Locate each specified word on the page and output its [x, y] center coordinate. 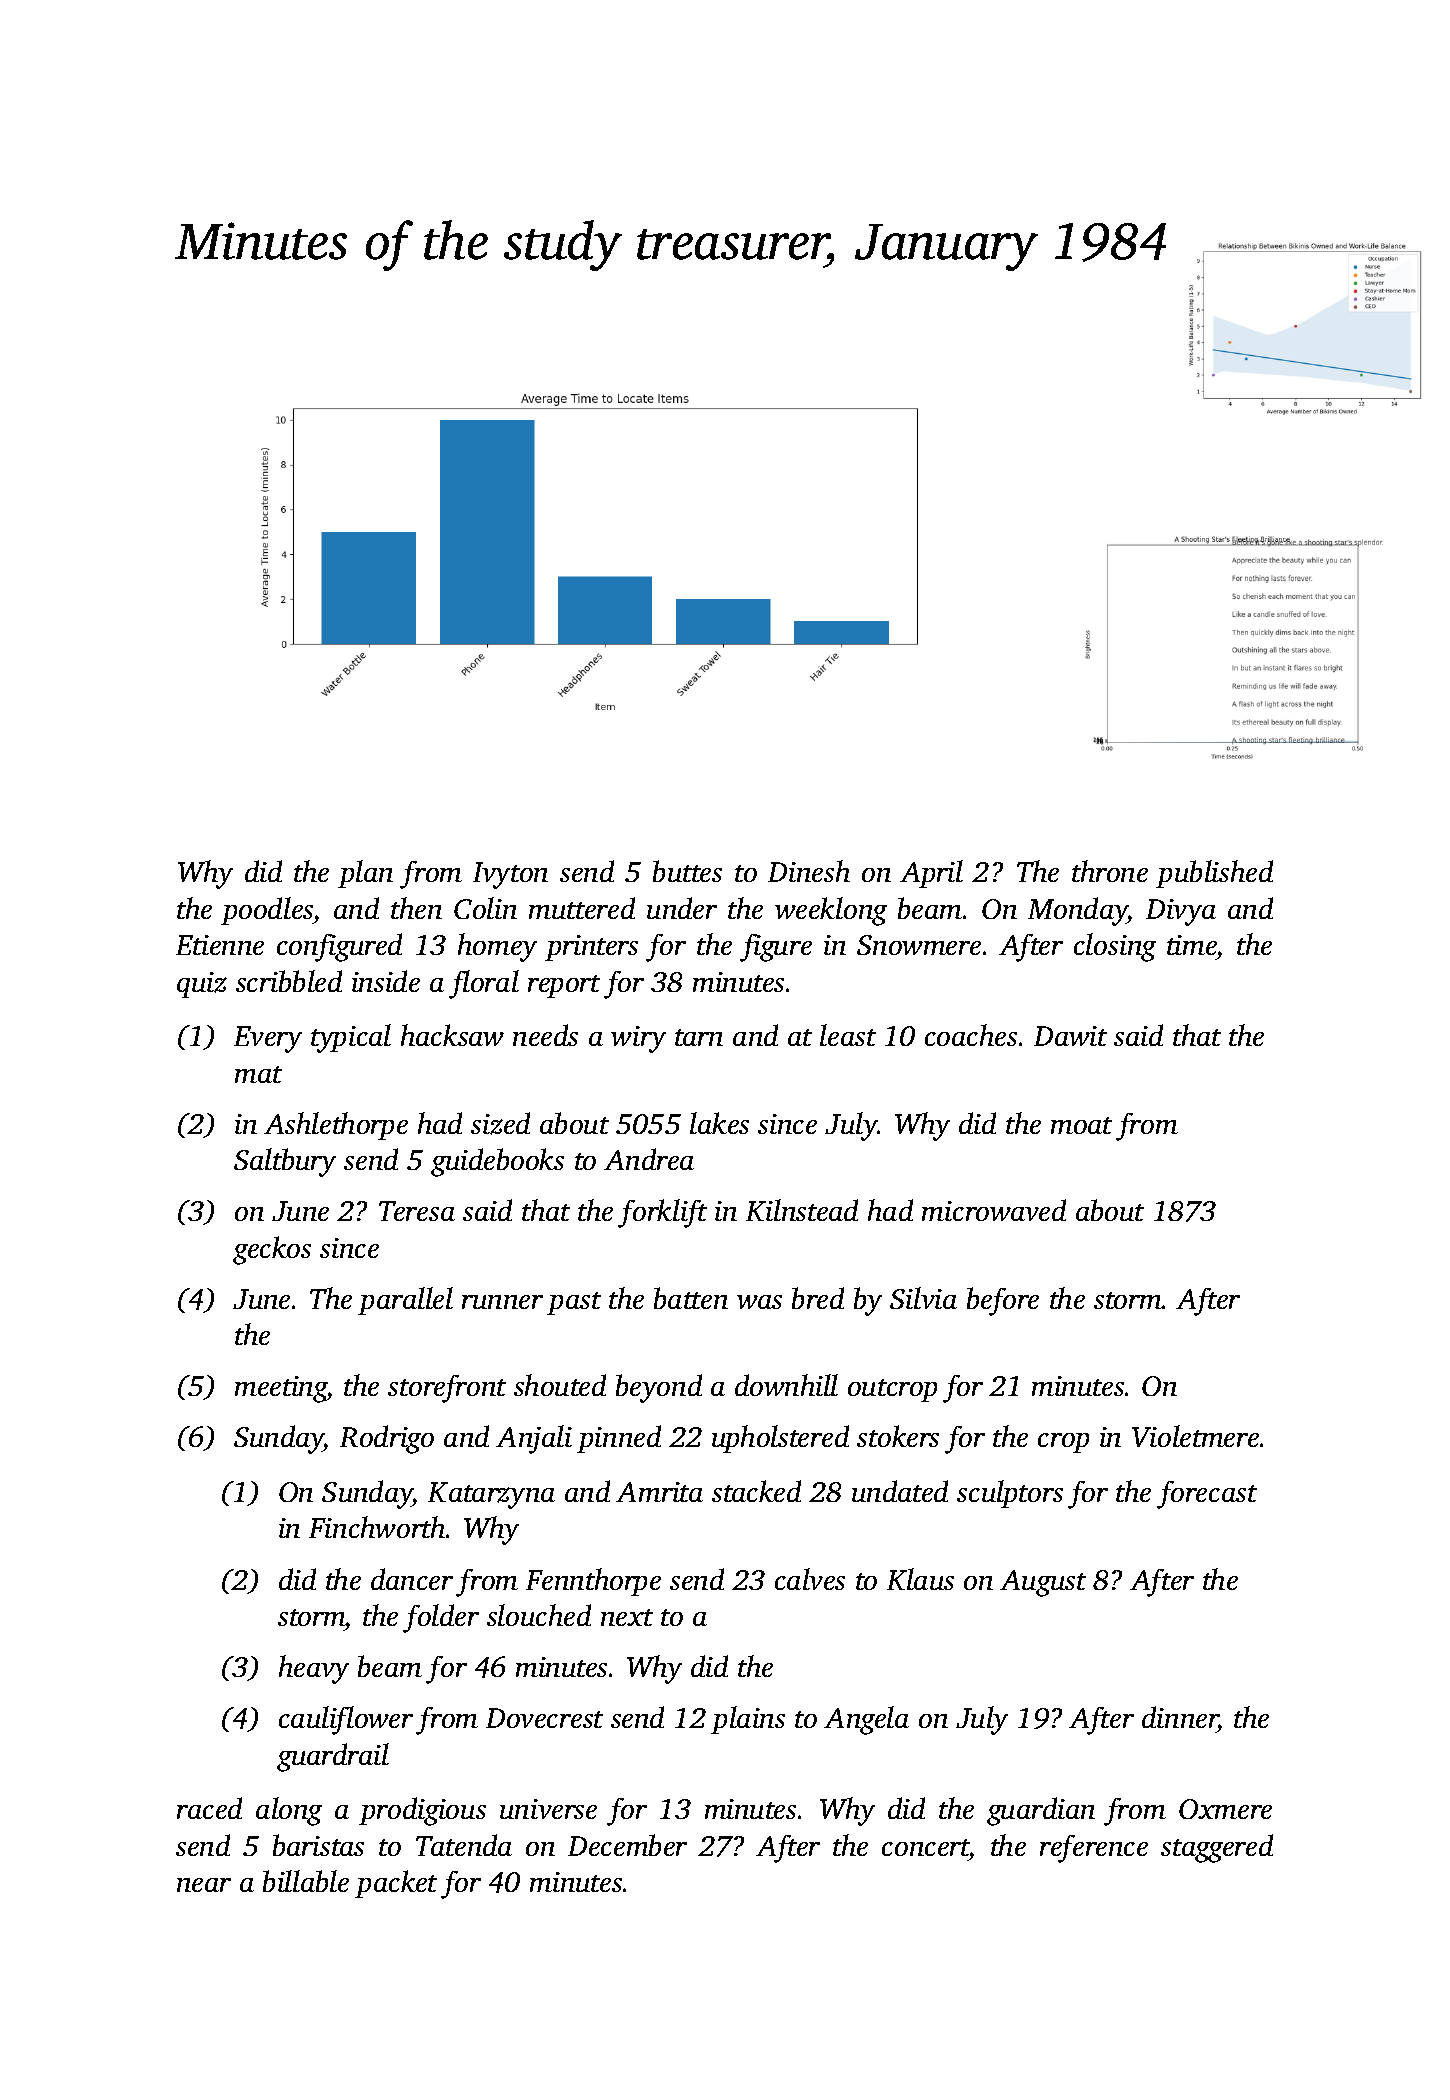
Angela [866, 1720]
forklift [662, 1213]
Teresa [417, 1211]
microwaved [994, 1210]
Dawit [1070, 1036]
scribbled [289, 981]
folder [441, 1618]
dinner [1180, 1717]
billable [306, 1881]
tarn [699, 1037]
